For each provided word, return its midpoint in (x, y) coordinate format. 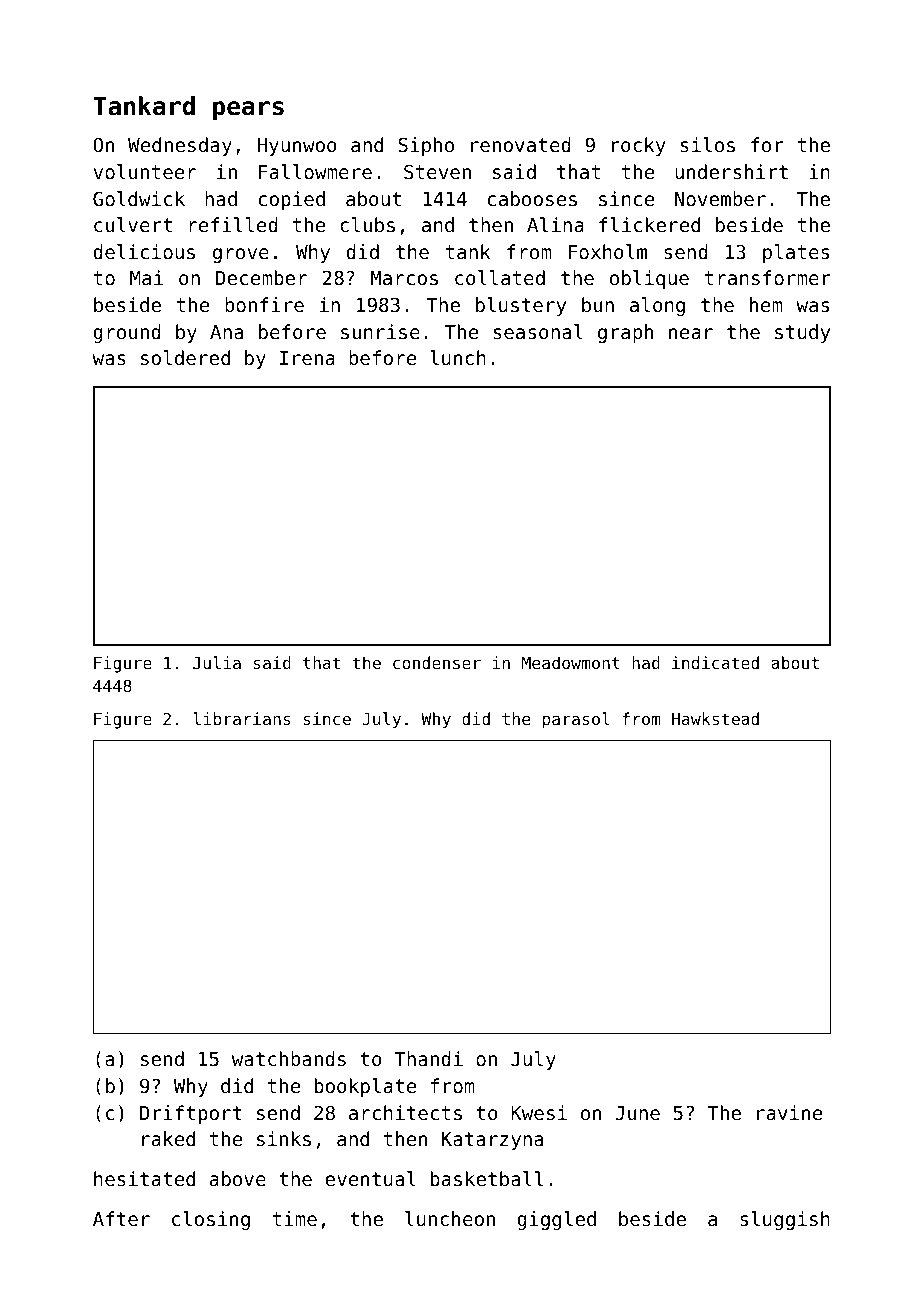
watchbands (289, 1058)
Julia (217, 662)
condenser (437, 662)
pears (248, 110)
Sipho (426, 146)
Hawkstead (715, 718)
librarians (242, 718)
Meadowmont (571, 662)
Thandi (428, 1058)
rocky (639, 146)
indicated (715, 662)
